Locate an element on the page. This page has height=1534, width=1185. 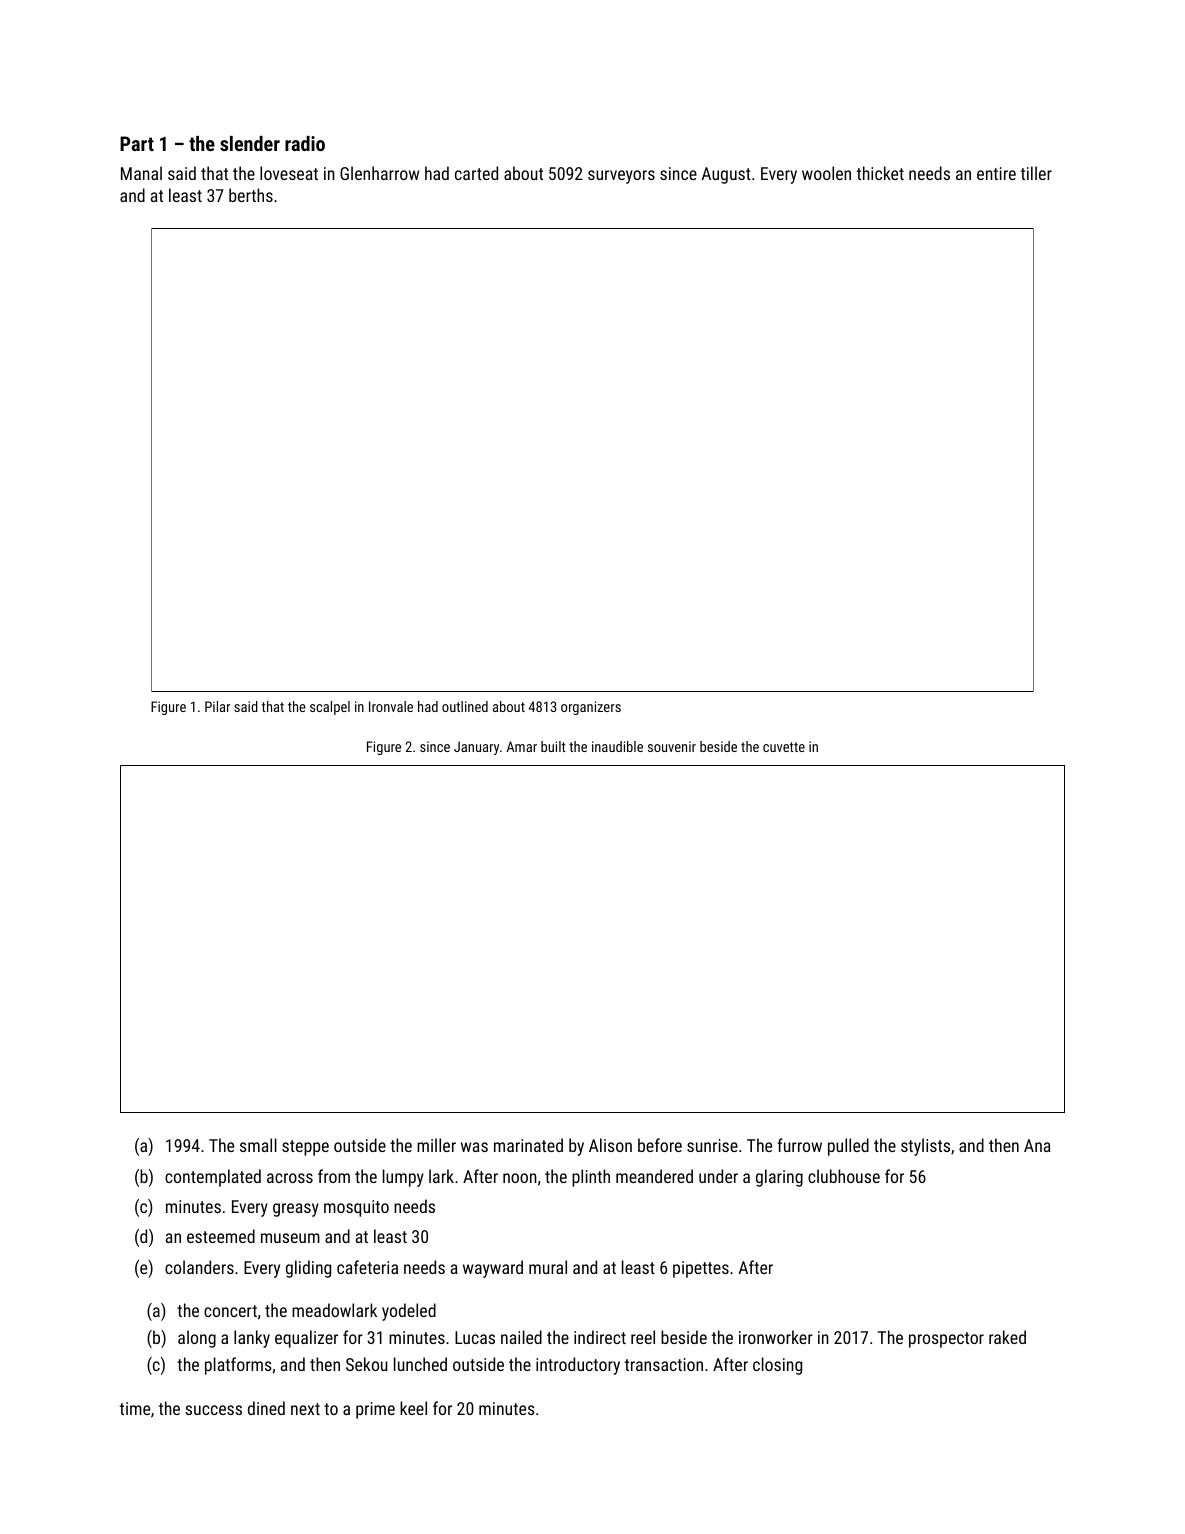
outlined is located at coordinates (465, 706).
